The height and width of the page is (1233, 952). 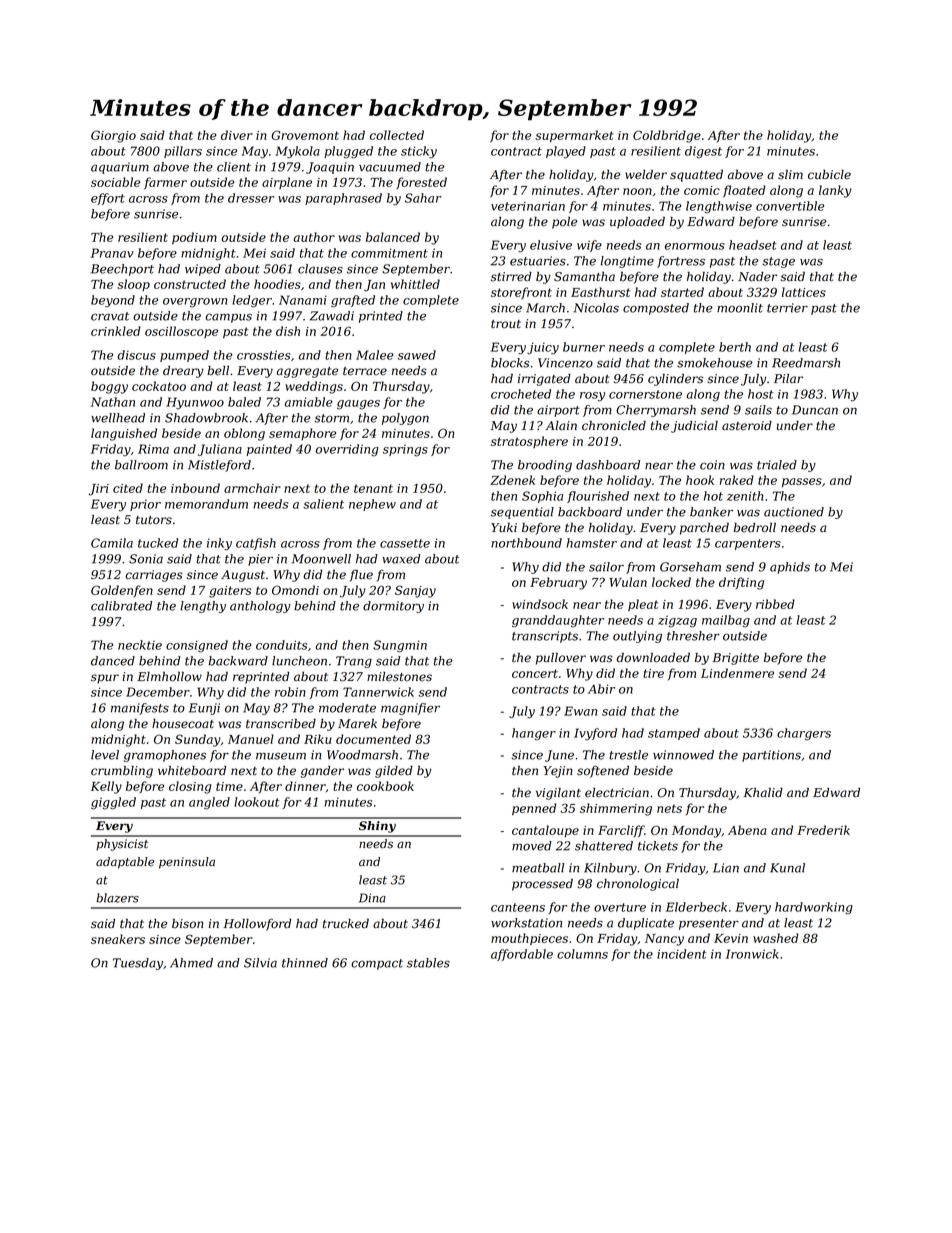 I want to click on Pranav, so click(x=112, y=253).
